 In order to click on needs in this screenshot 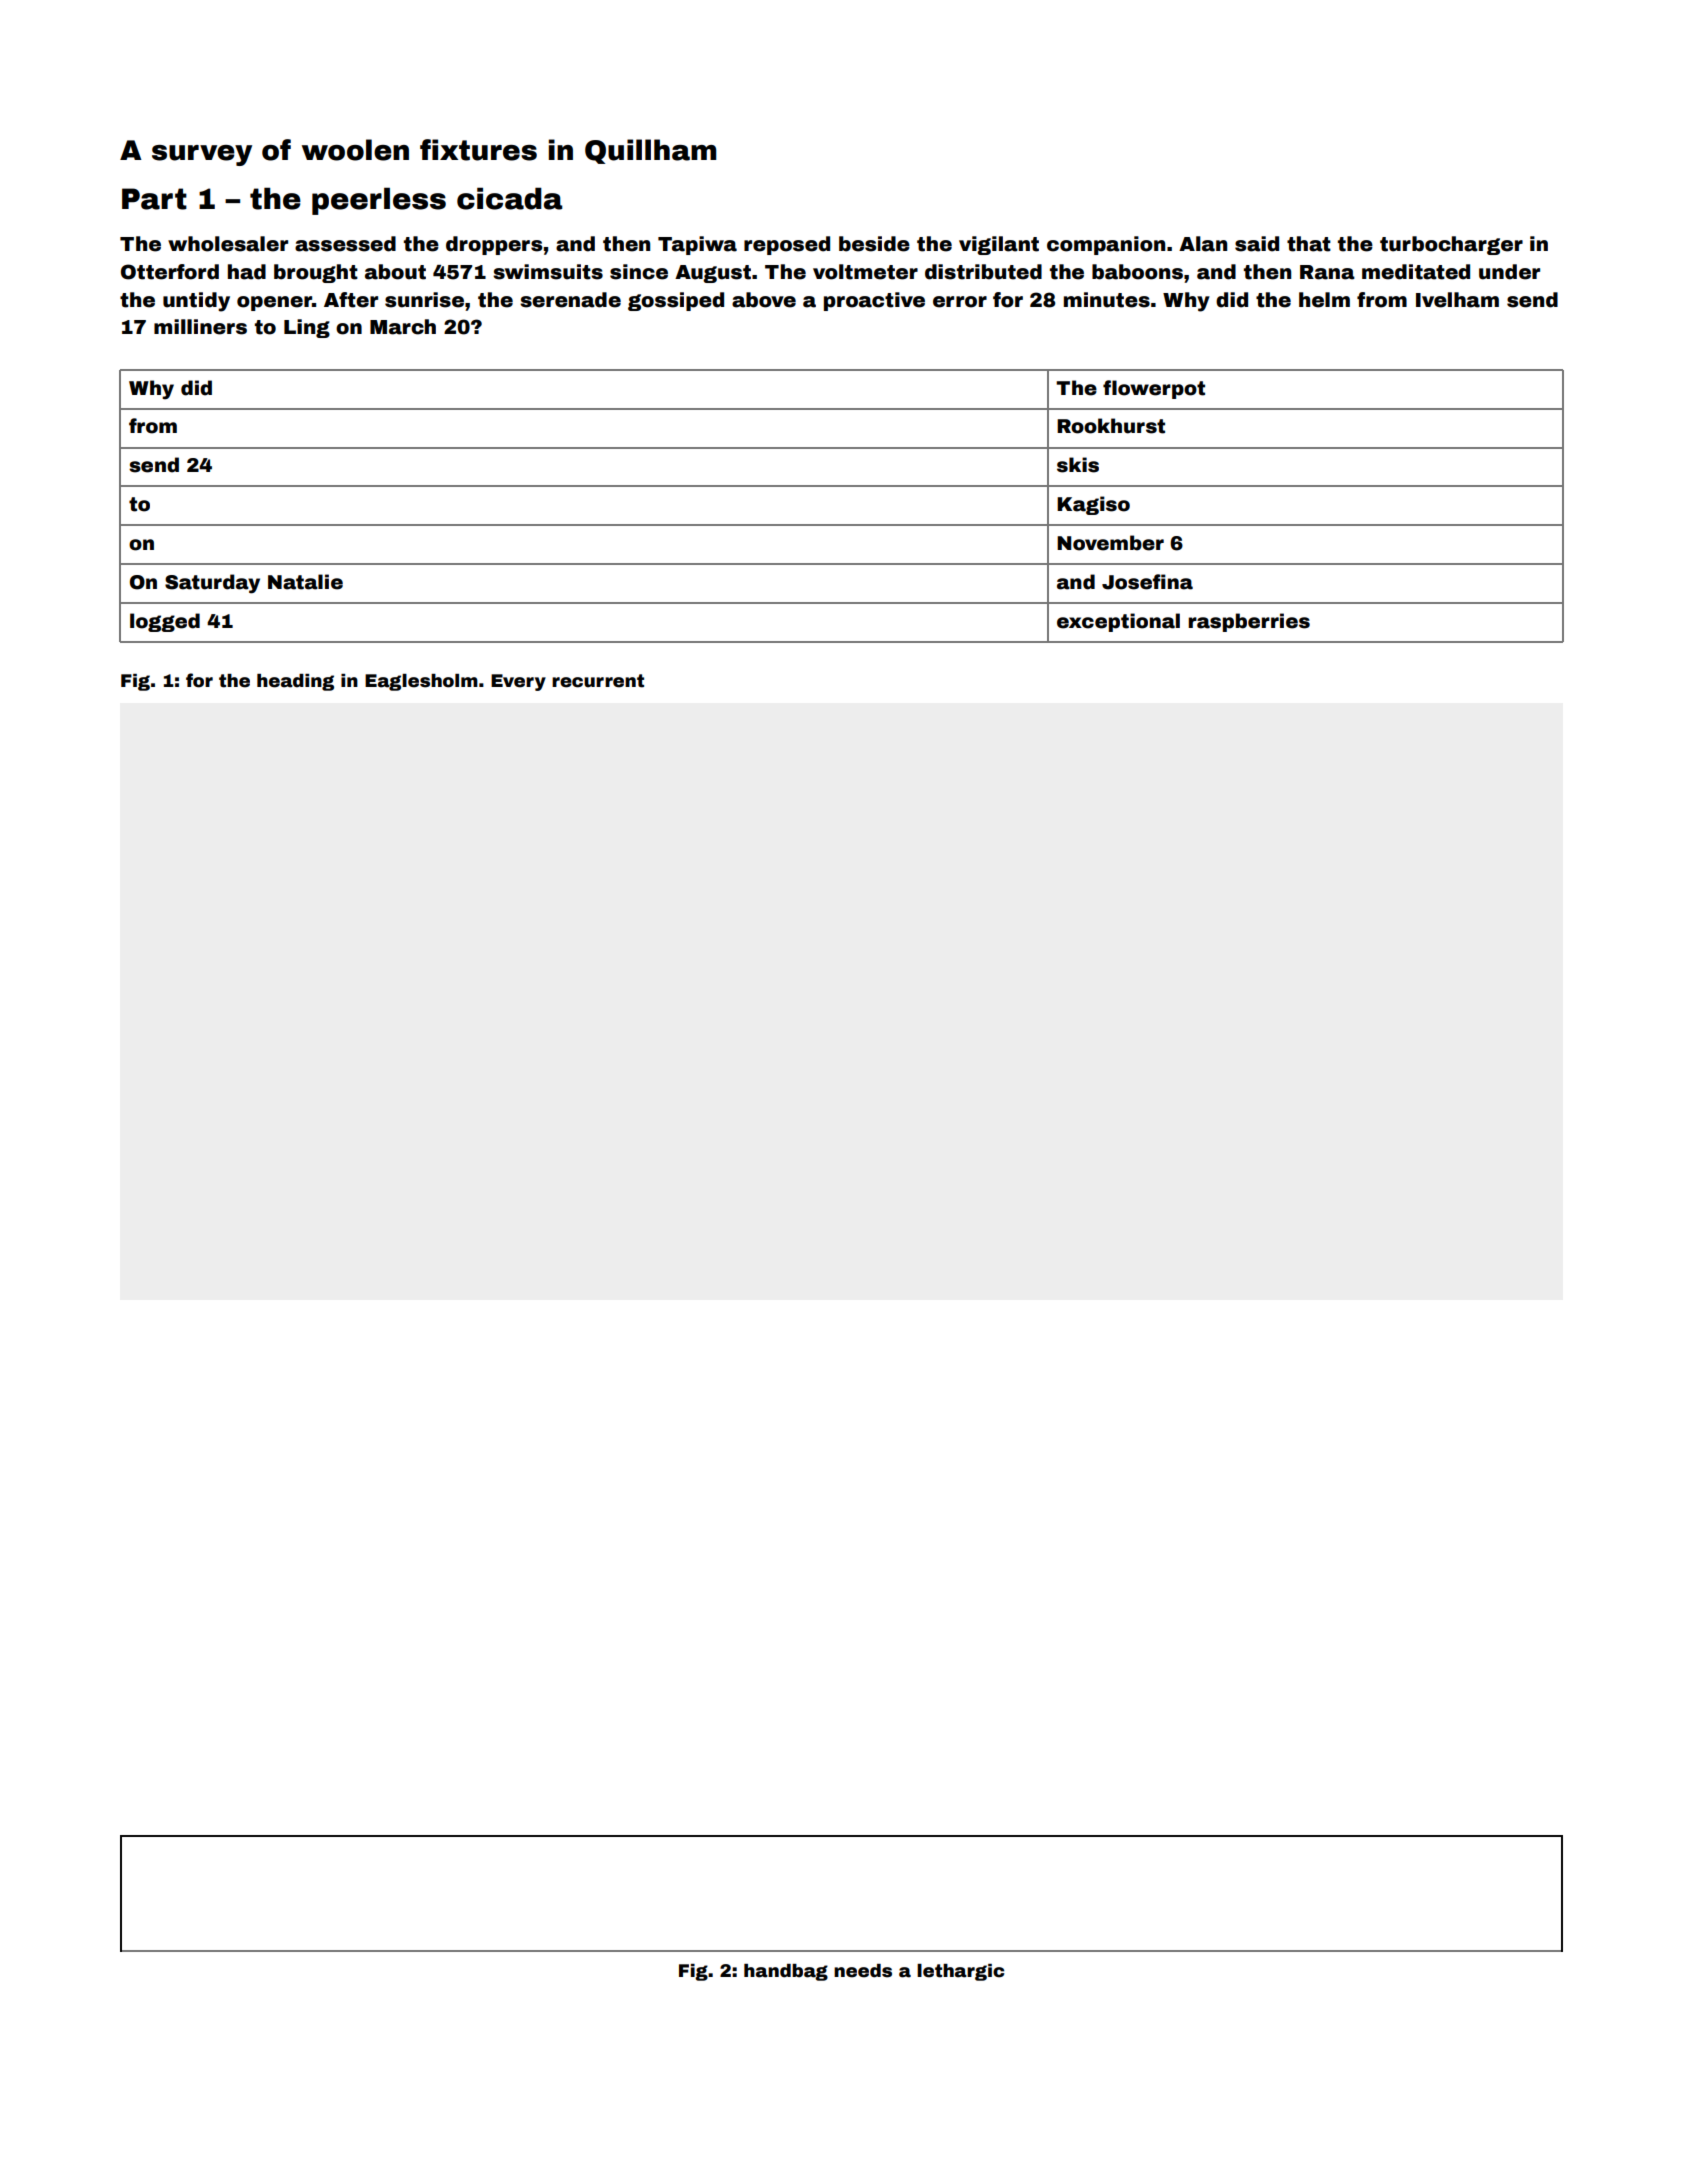, I will do `click(863, 1971)`.
